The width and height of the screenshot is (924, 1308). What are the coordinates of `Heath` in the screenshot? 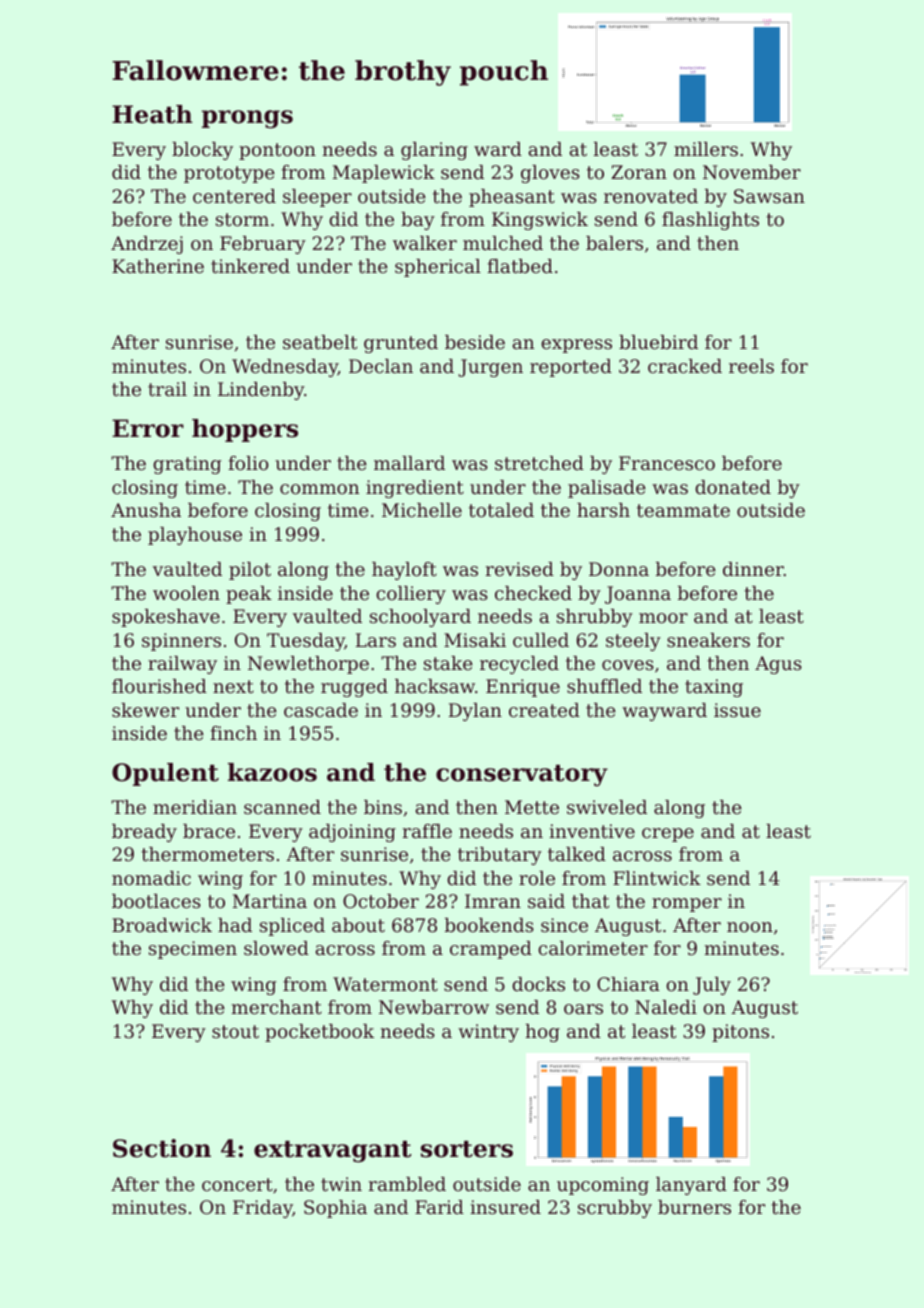 It's located at (152, 114).
